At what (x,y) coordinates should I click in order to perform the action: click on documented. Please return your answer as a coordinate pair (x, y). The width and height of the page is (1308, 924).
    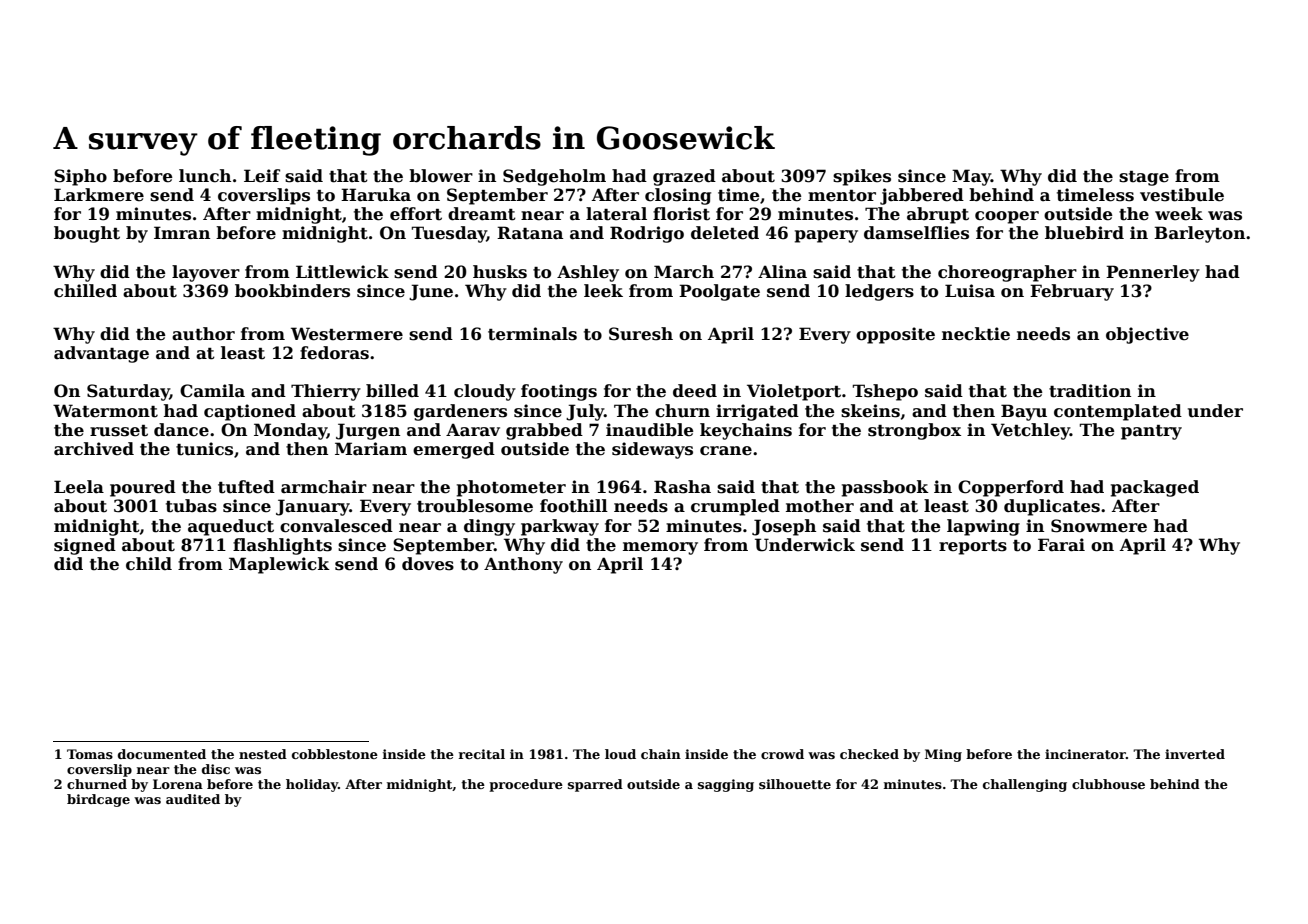
    Looking at the image, I should click on (162, 754).
